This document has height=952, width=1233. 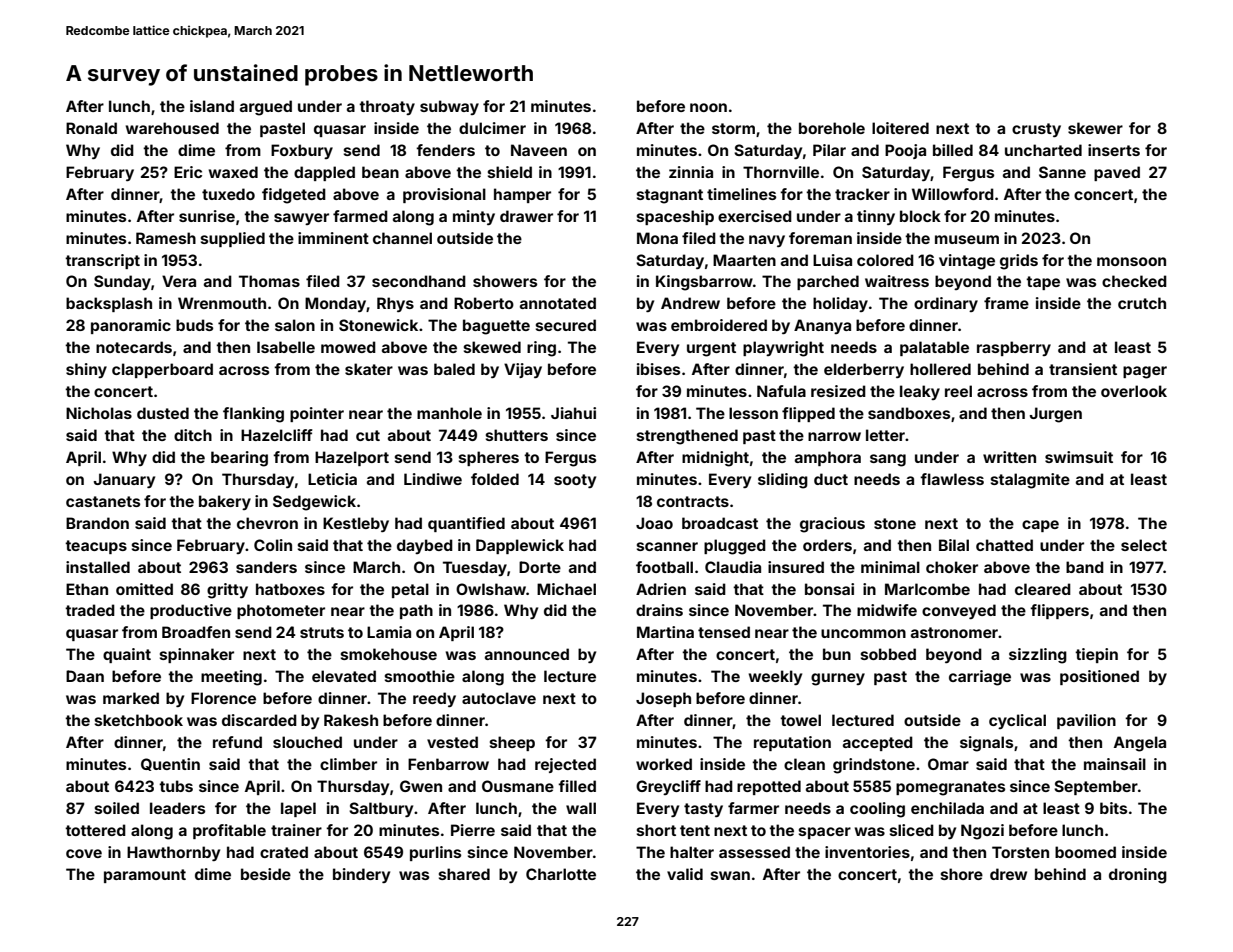 I want to click on Jurgen, so click(x=1056, y=415).
